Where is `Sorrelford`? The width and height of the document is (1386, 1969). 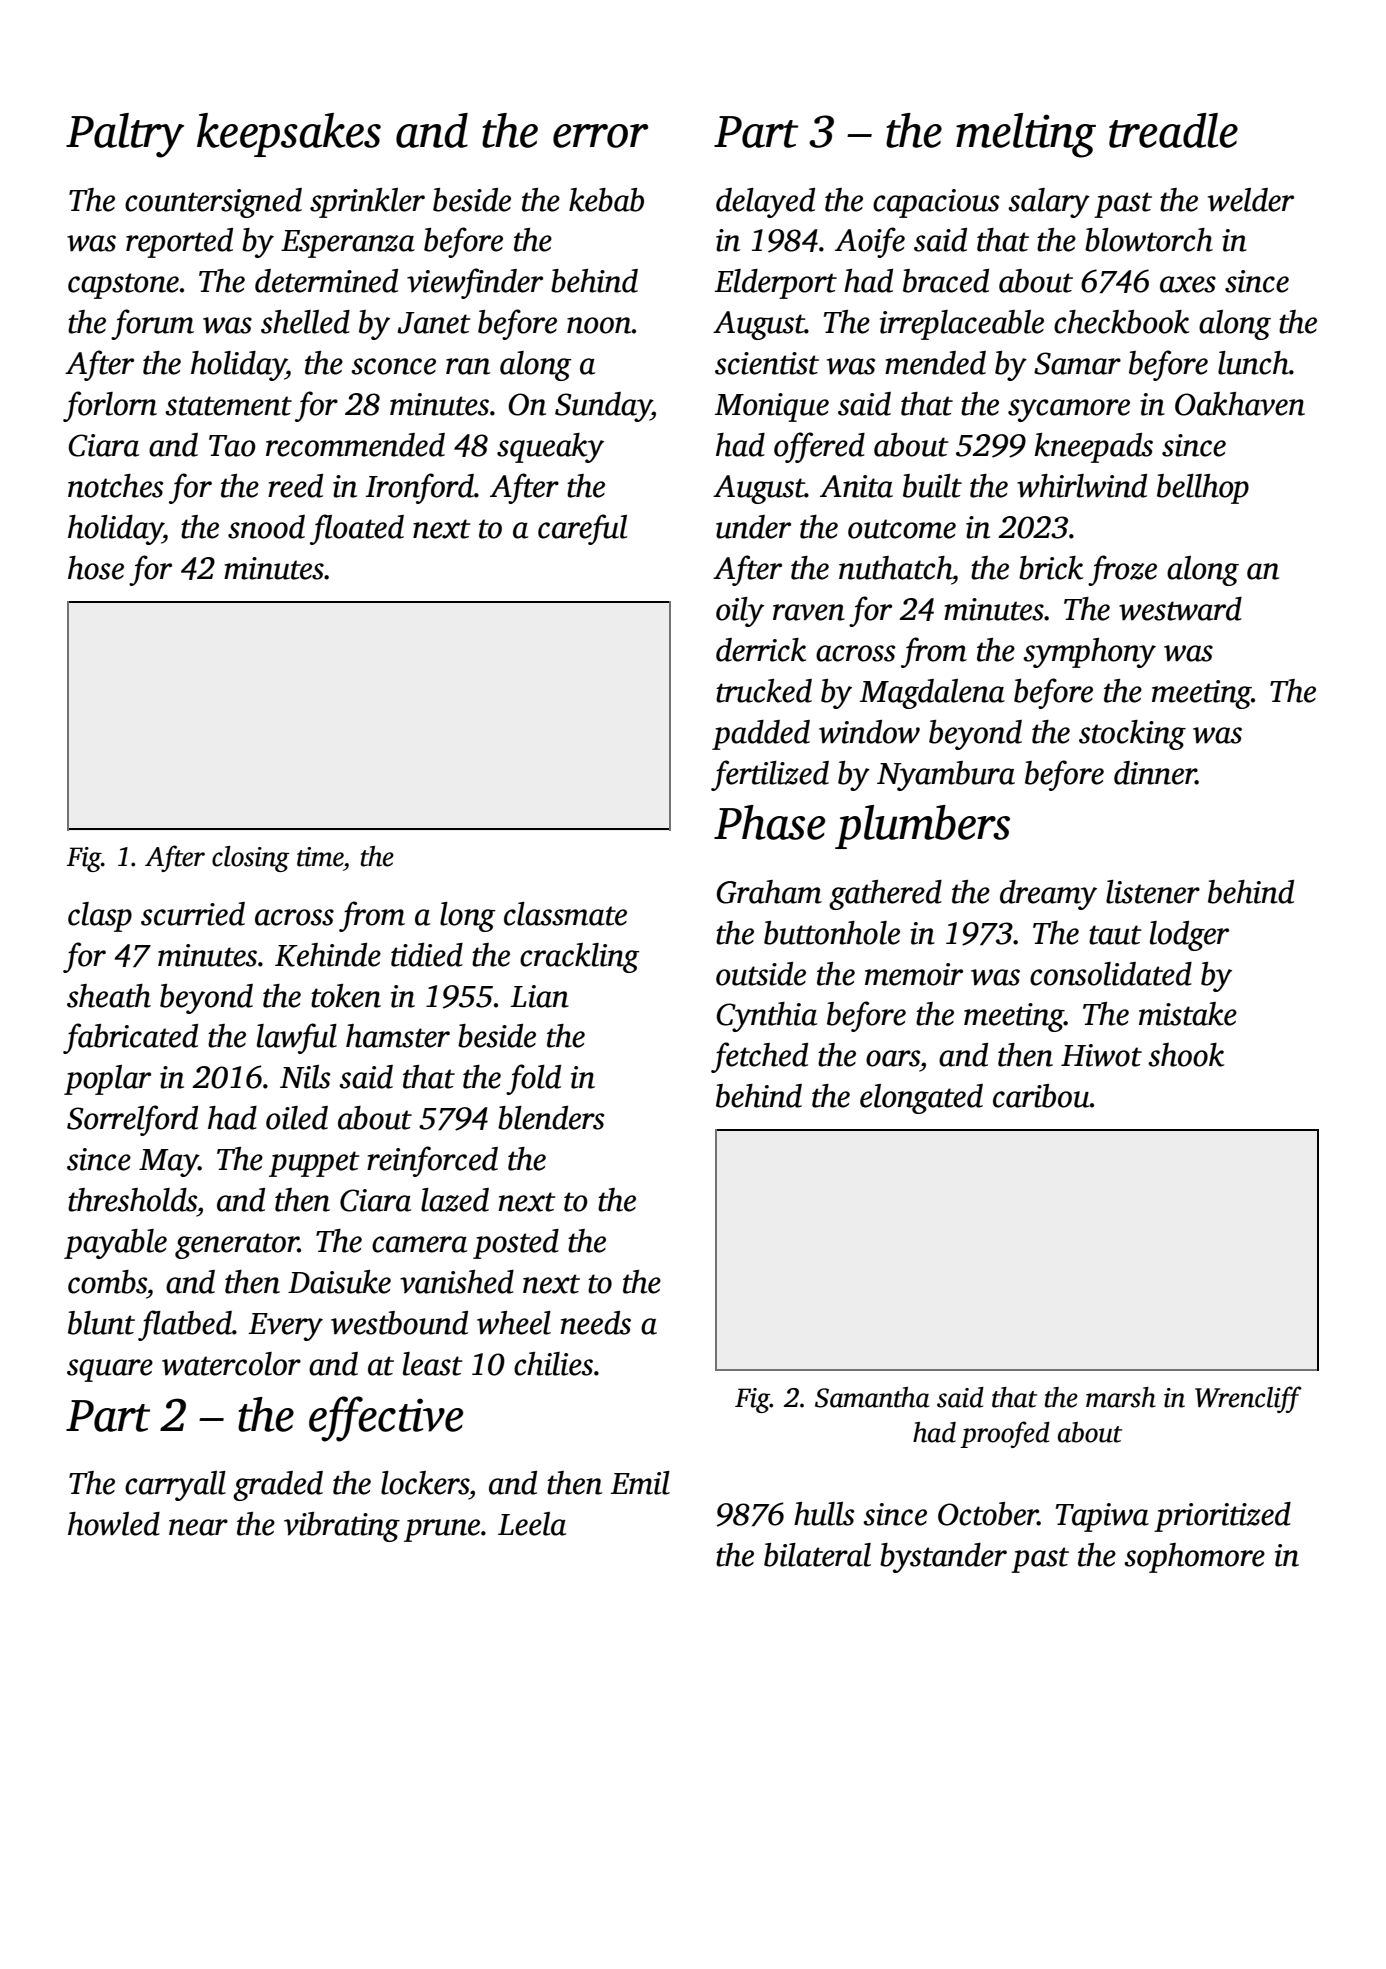
Sorrelford is located at coordinates (132, 1120).
